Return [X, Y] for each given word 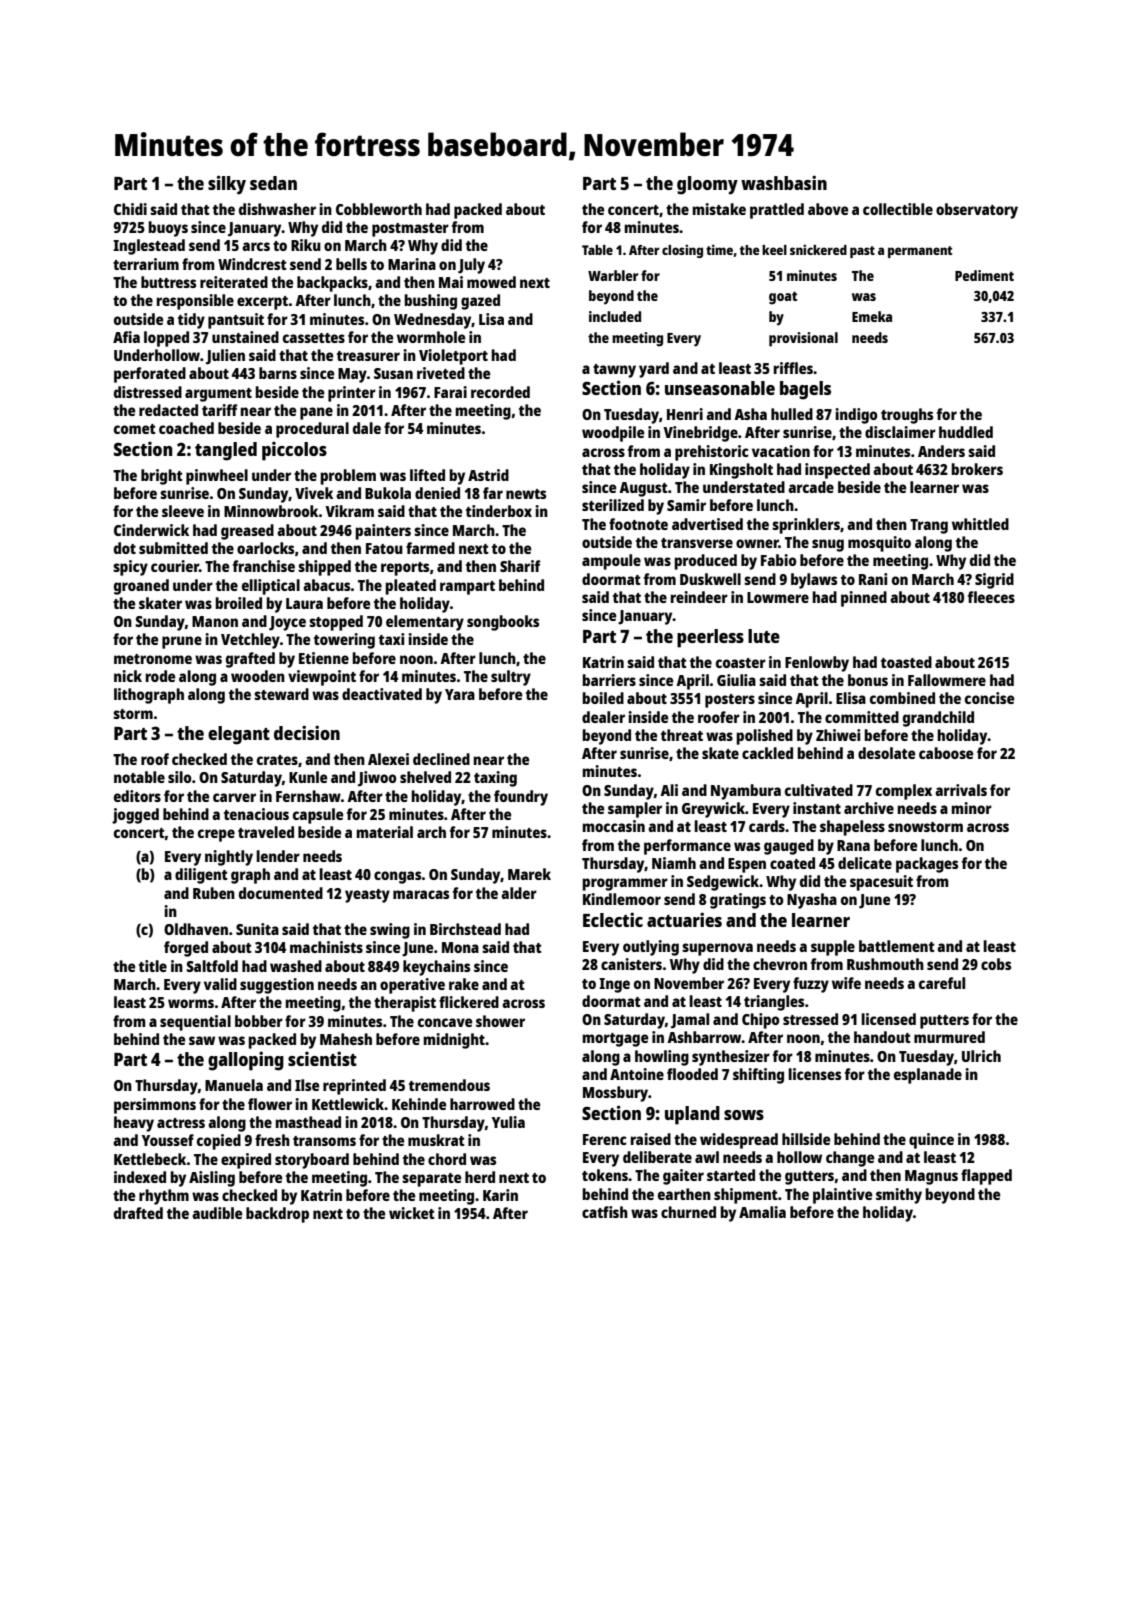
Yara [460, 694]
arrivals [961, 790]
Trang [929, 526]
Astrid [488, 475]
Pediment [984, 275]
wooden [258, 676]
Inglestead [149, 247]
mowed [491, 282]
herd [480, 1177]
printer [352, 394]
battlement [897, 946]
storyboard [312, 1161]
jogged [135, 816]
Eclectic [613, 919]
